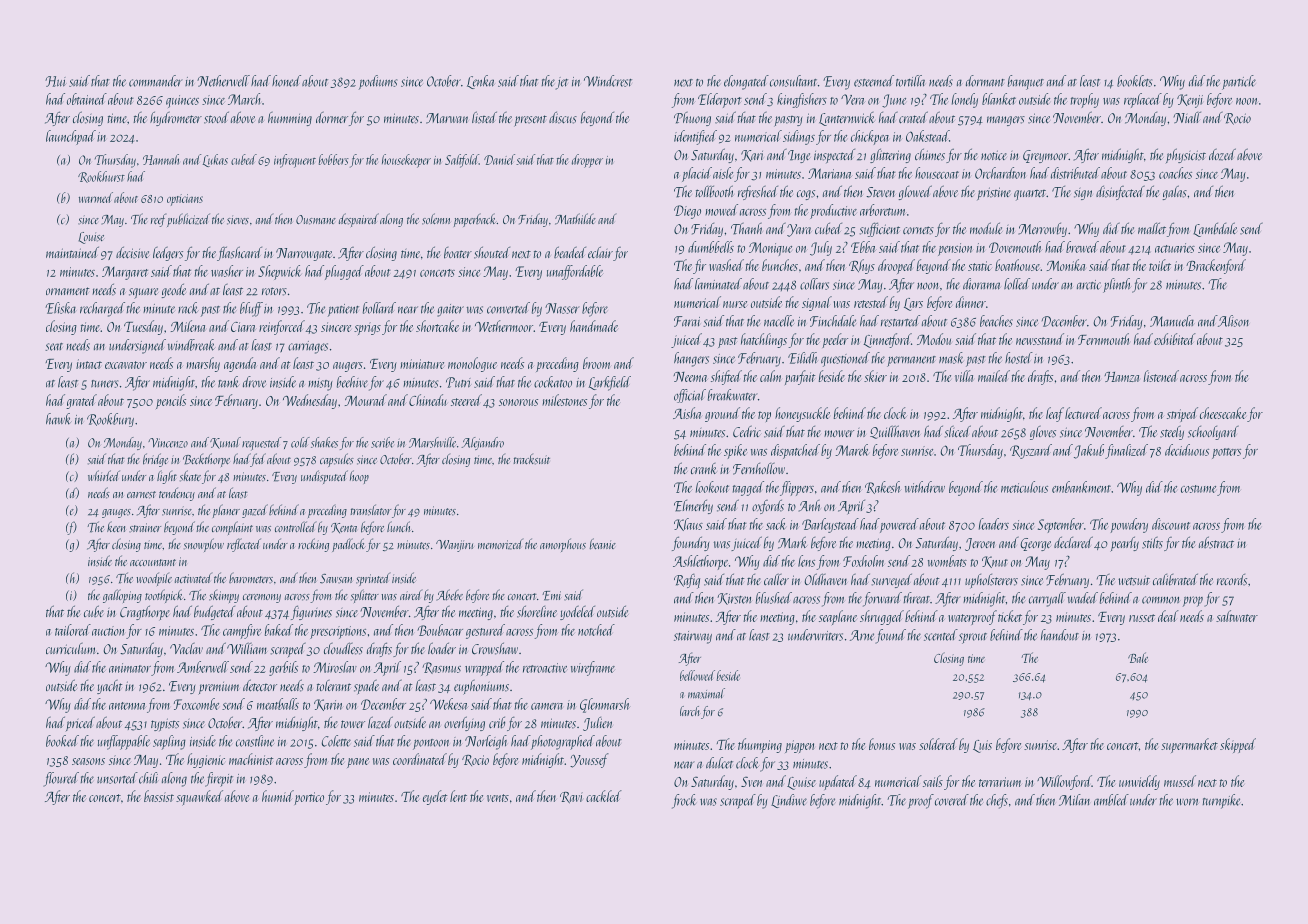 This image has width=1308, height=924. What do you see at coordinates (1061, 525) in the image?
I see `September` at bounding box center [1061, 525].
